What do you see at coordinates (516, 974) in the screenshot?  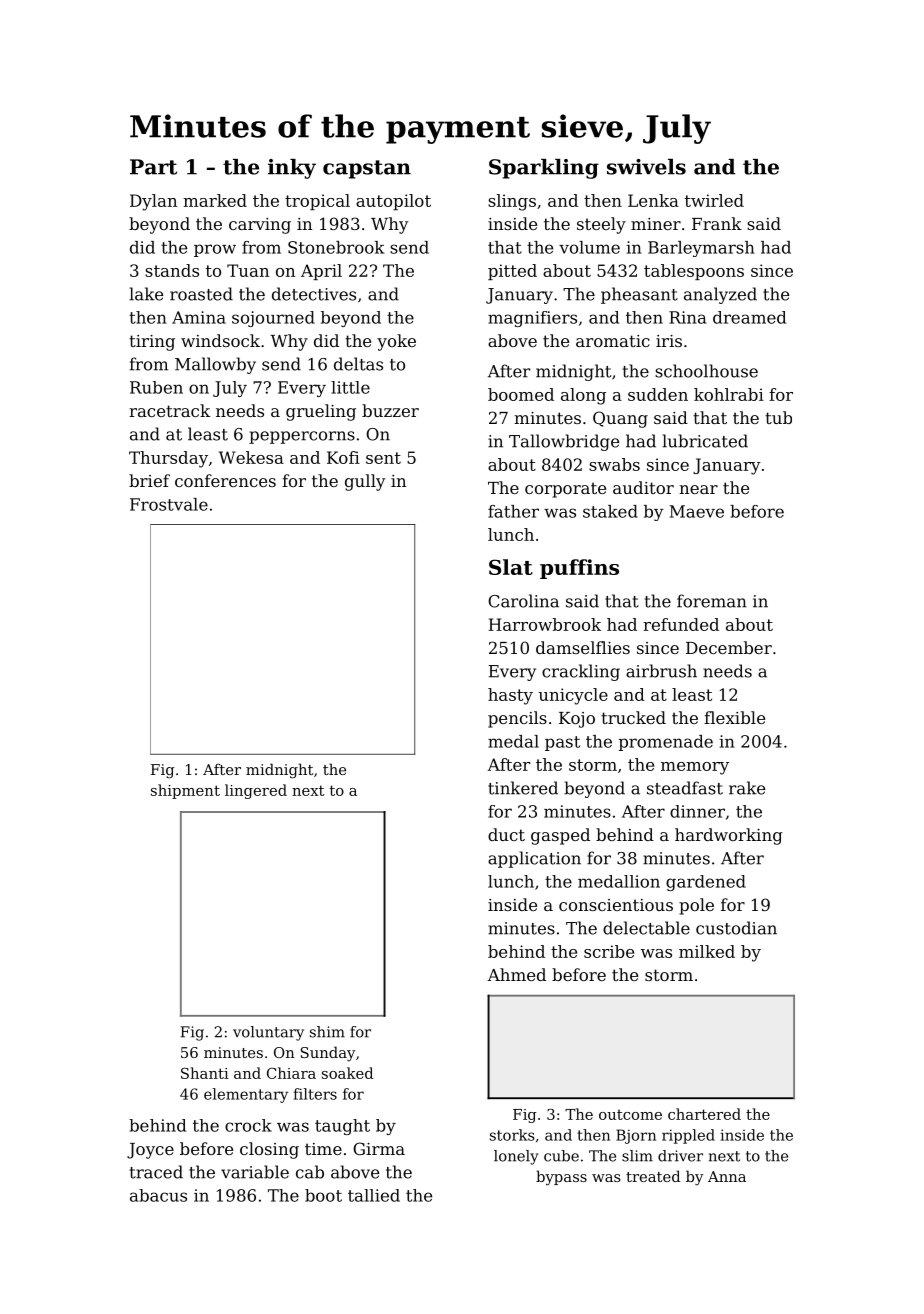 I see `Ahmed` at bounding box center [516, 974].
